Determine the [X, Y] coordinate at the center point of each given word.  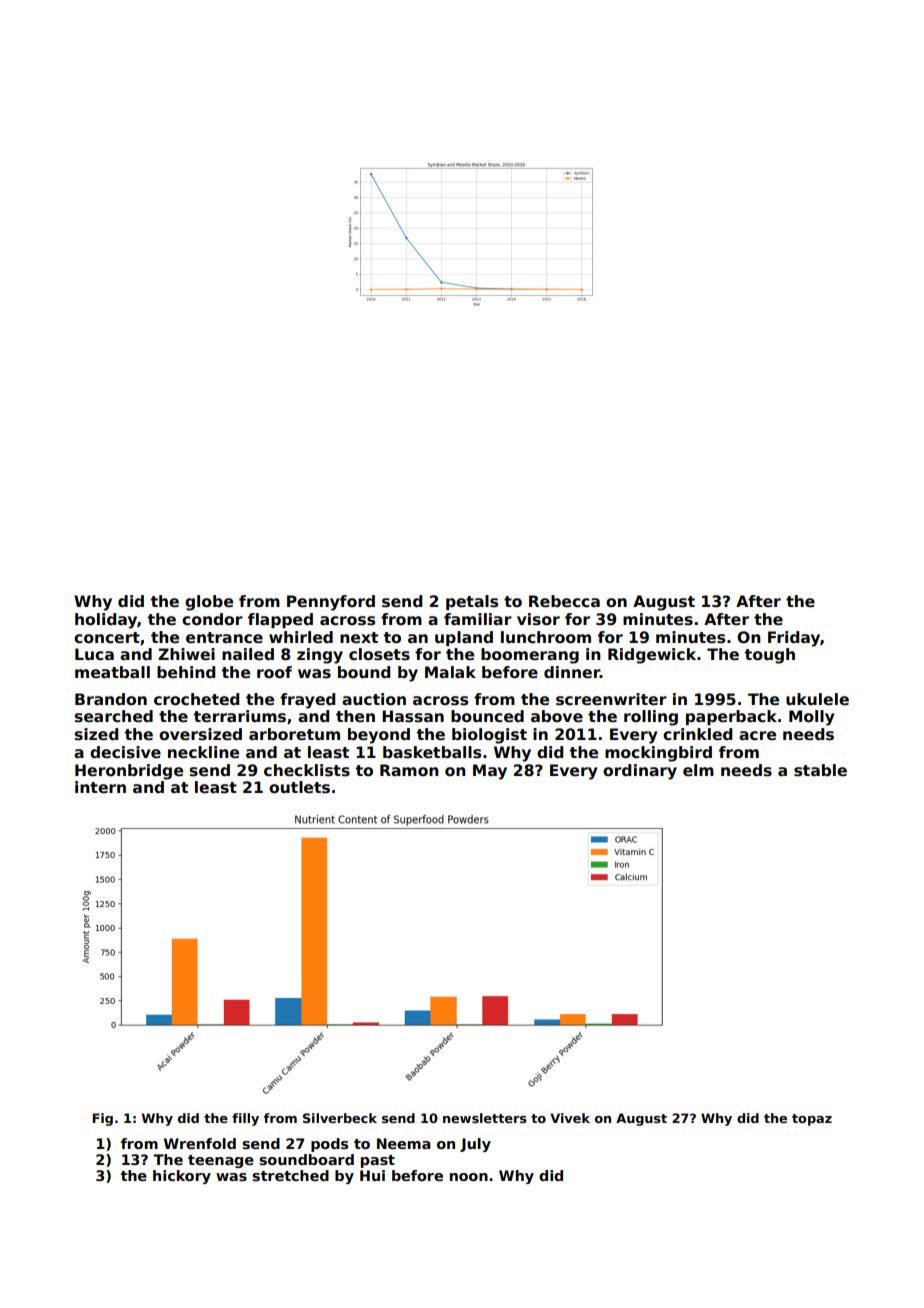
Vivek [570, 1118]
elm [698, 770]
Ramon [409, 770]
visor [538, 619]
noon [469, 1177]
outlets [299, 787]
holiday [106, 621]
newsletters [485, 1118]
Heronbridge [129, 772]
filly [245, 1119]
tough [770, 656]
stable [820, 770]
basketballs [432, 752]
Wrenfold [200, 1143]
